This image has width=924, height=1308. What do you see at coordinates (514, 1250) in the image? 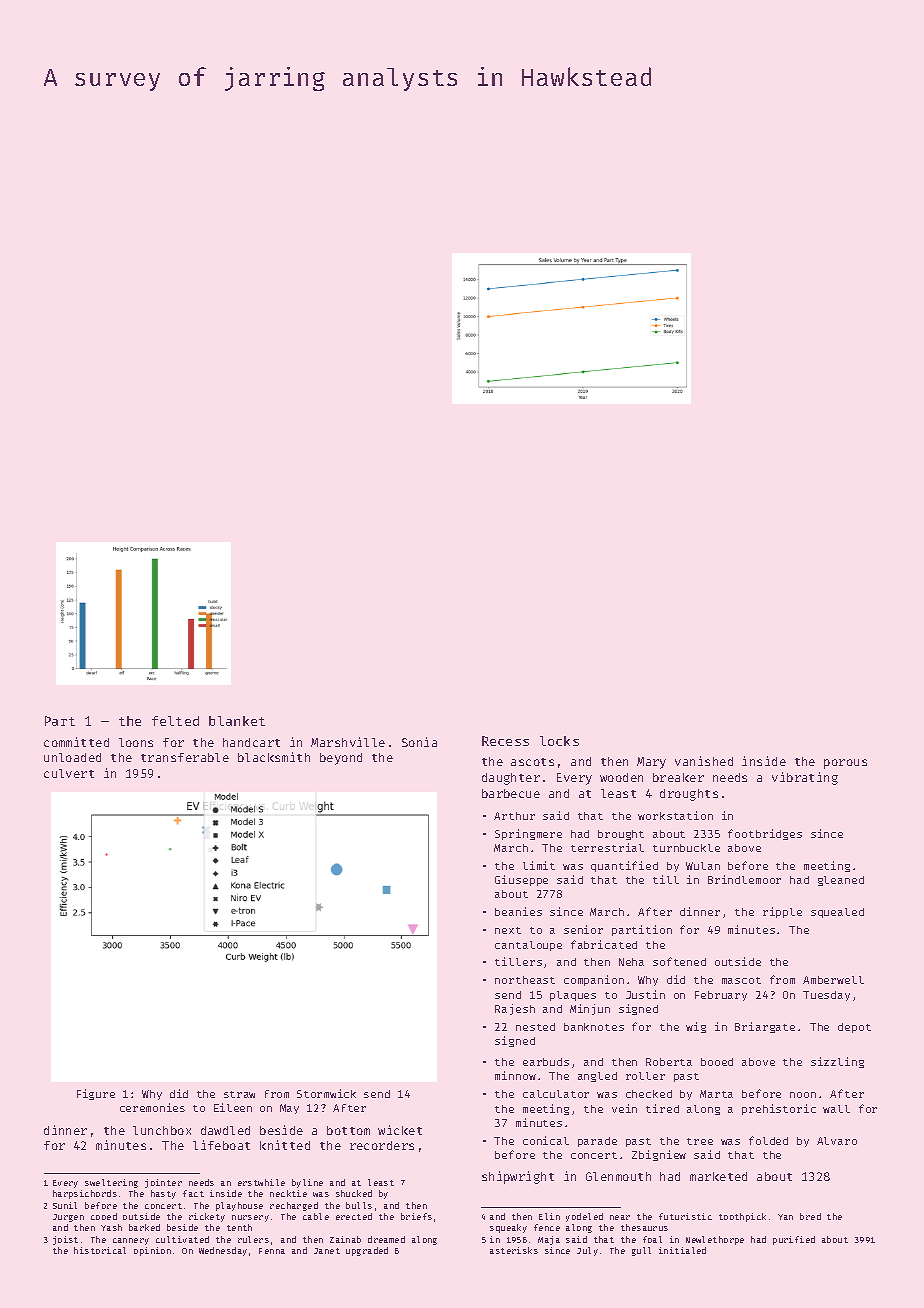
I see `asterisks` at bounding box center [514, 1250].
